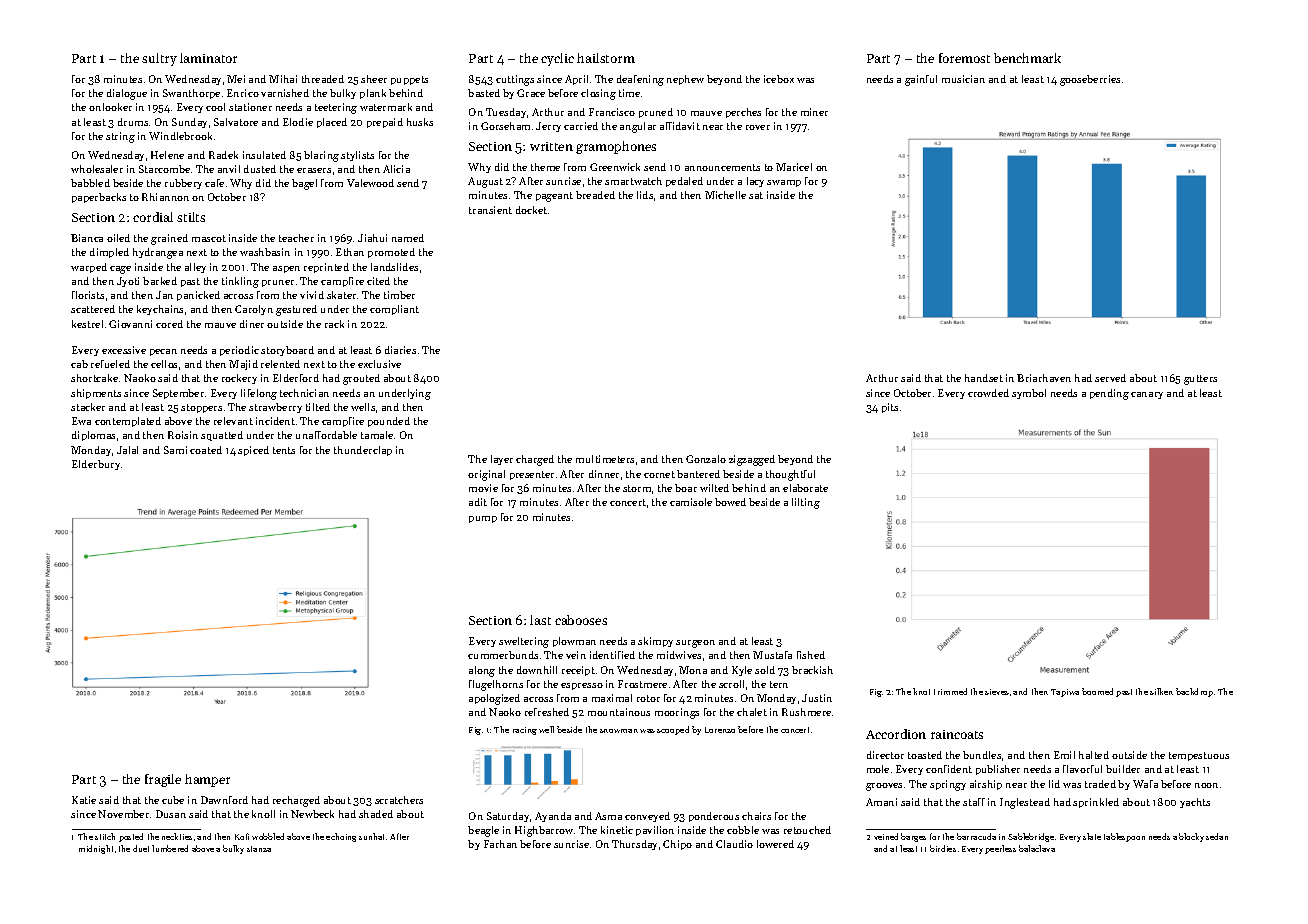 This screenshot has width=1308, height=924. Describe the element at coordinates (1217, 836) in the screenshot. I see `sedan` at that location.
